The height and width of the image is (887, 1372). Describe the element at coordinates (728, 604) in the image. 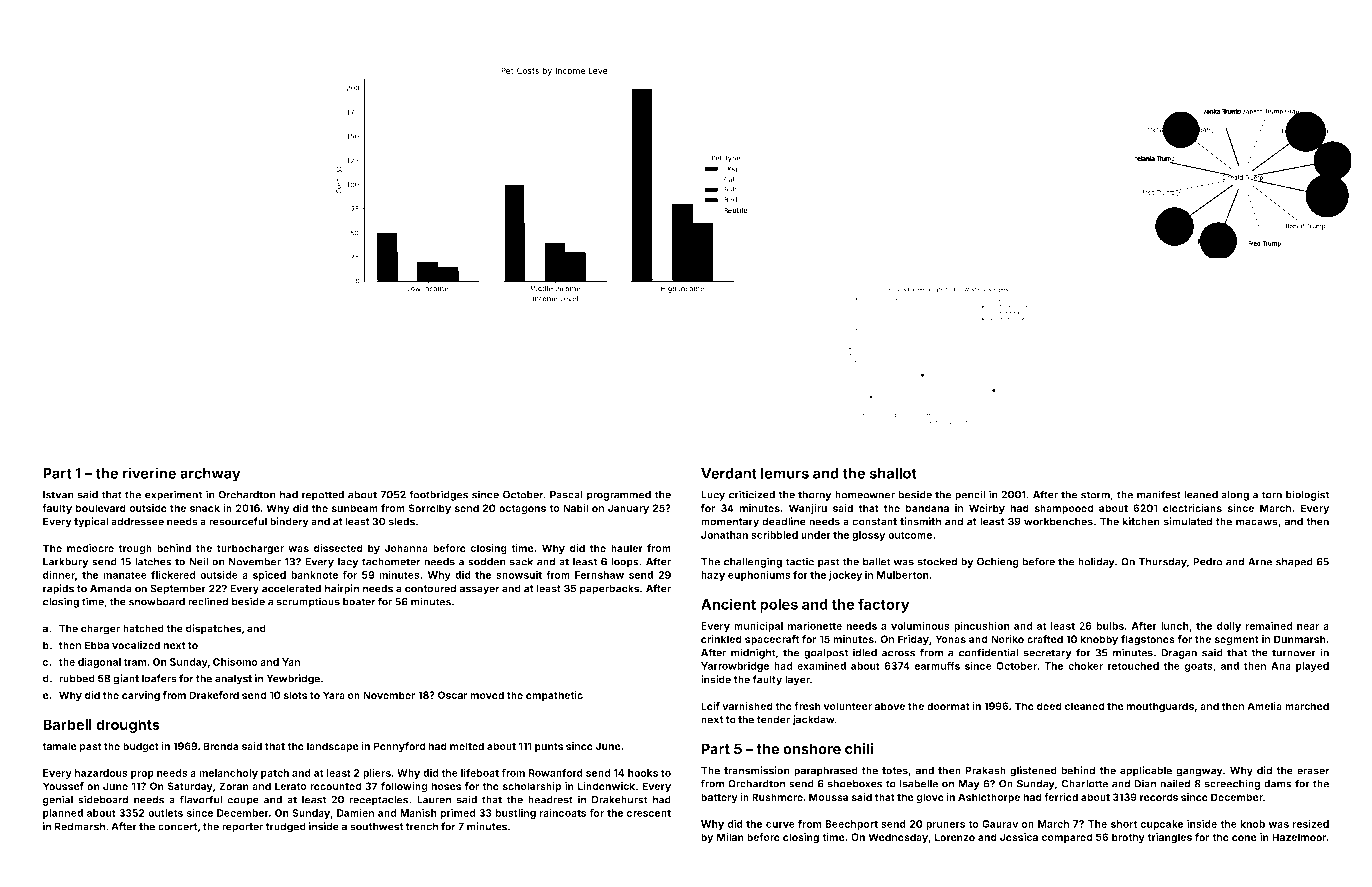

I see `Ancient` at that location.
